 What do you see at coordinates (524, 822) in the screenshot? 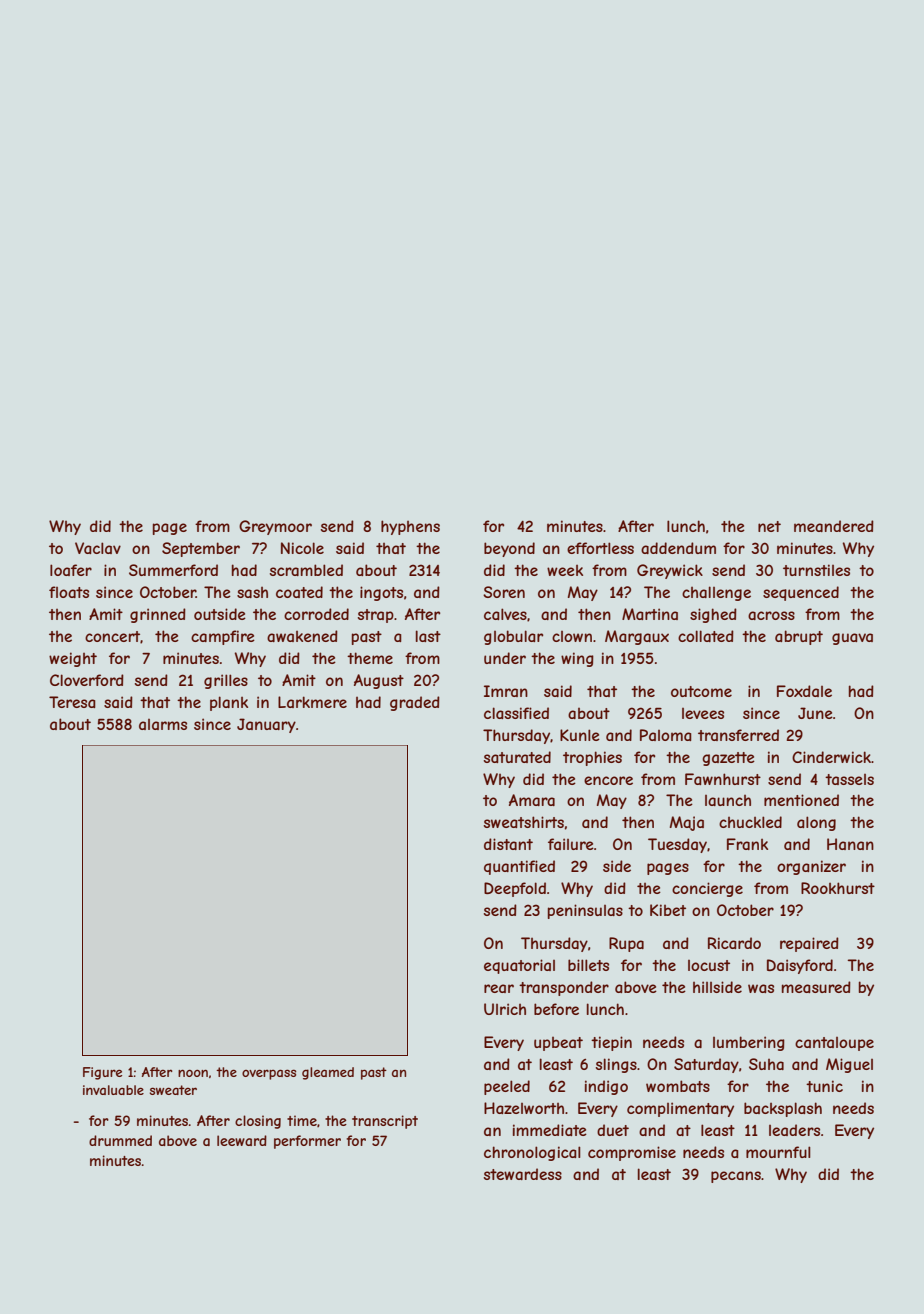
I see `sweatshirts` at bounding box center [524, 822].
